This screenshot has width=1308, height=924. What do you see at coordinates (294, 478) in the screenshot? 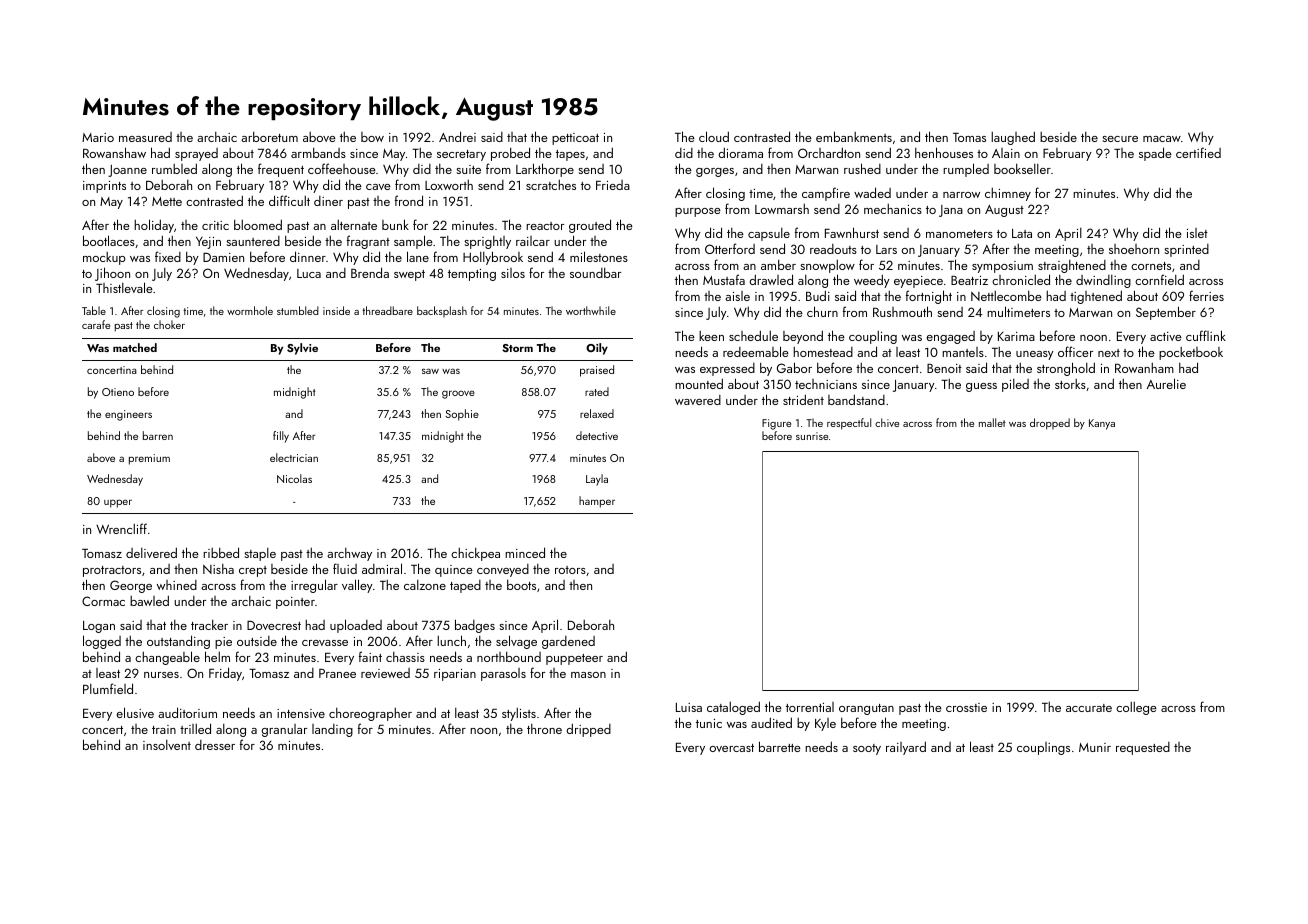
I see `Nicolas` at bounding box center [294, 478].
